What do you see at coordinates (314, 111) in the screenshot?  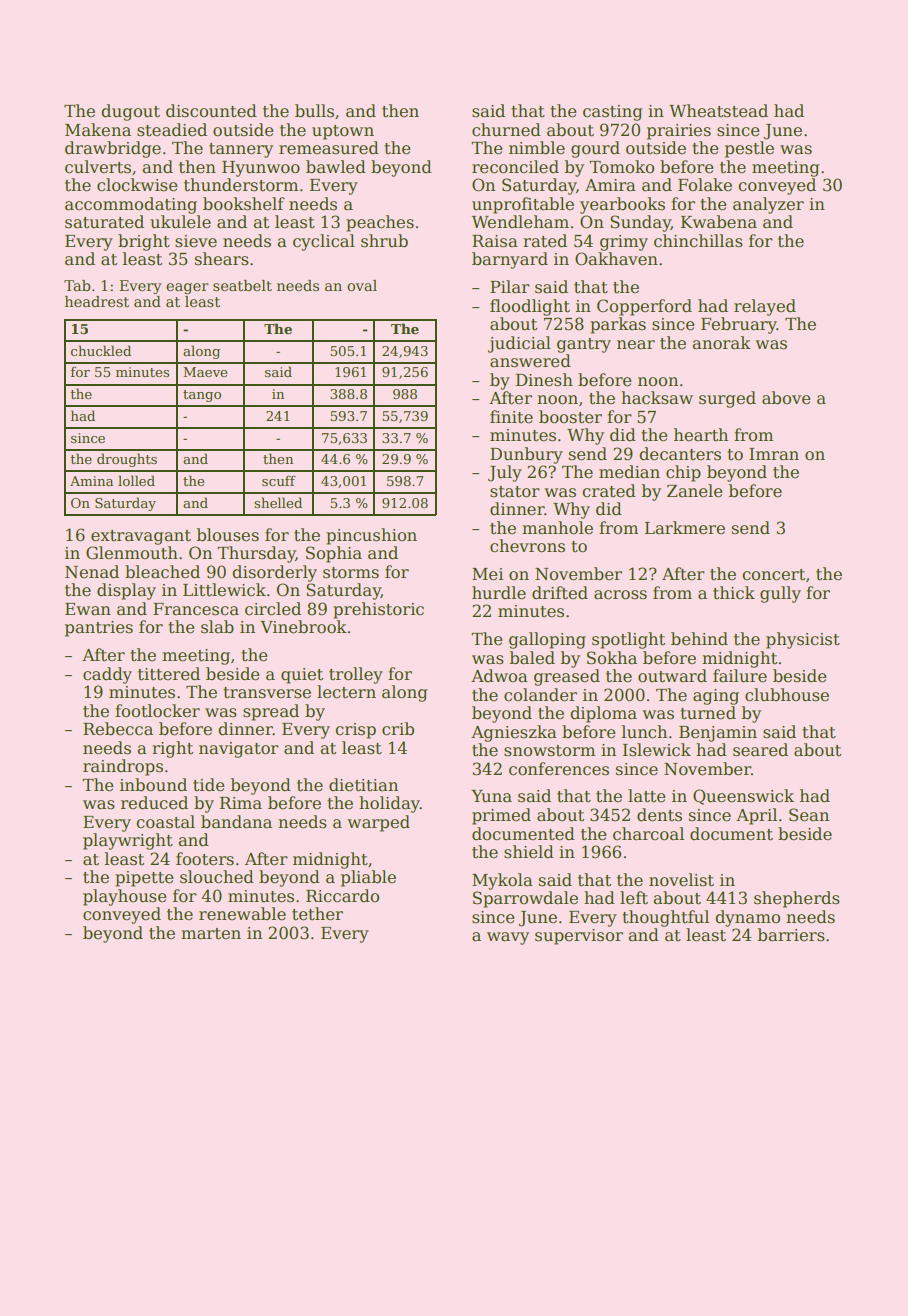 I see `bulls` at bounding box center [314, 111].
